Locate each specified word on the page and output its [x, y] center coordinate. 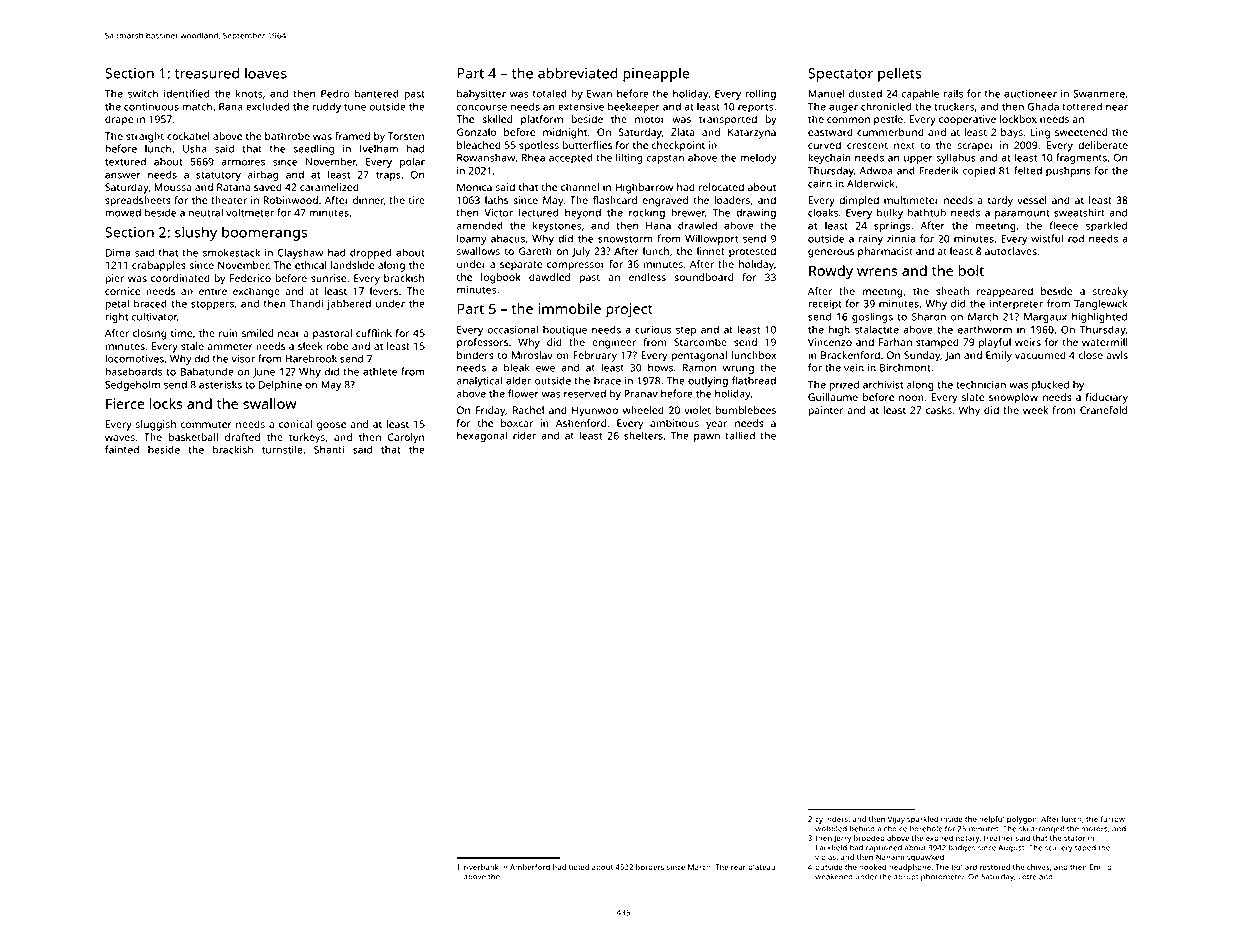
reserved [585, 394]
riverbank [481, 867]
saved [268, 187]
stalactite [877, 329]
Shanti [329, 450]
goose [331, 426]
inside [952, 819]
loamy [472, 239]
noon [911, 398]
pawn [707, 438]
